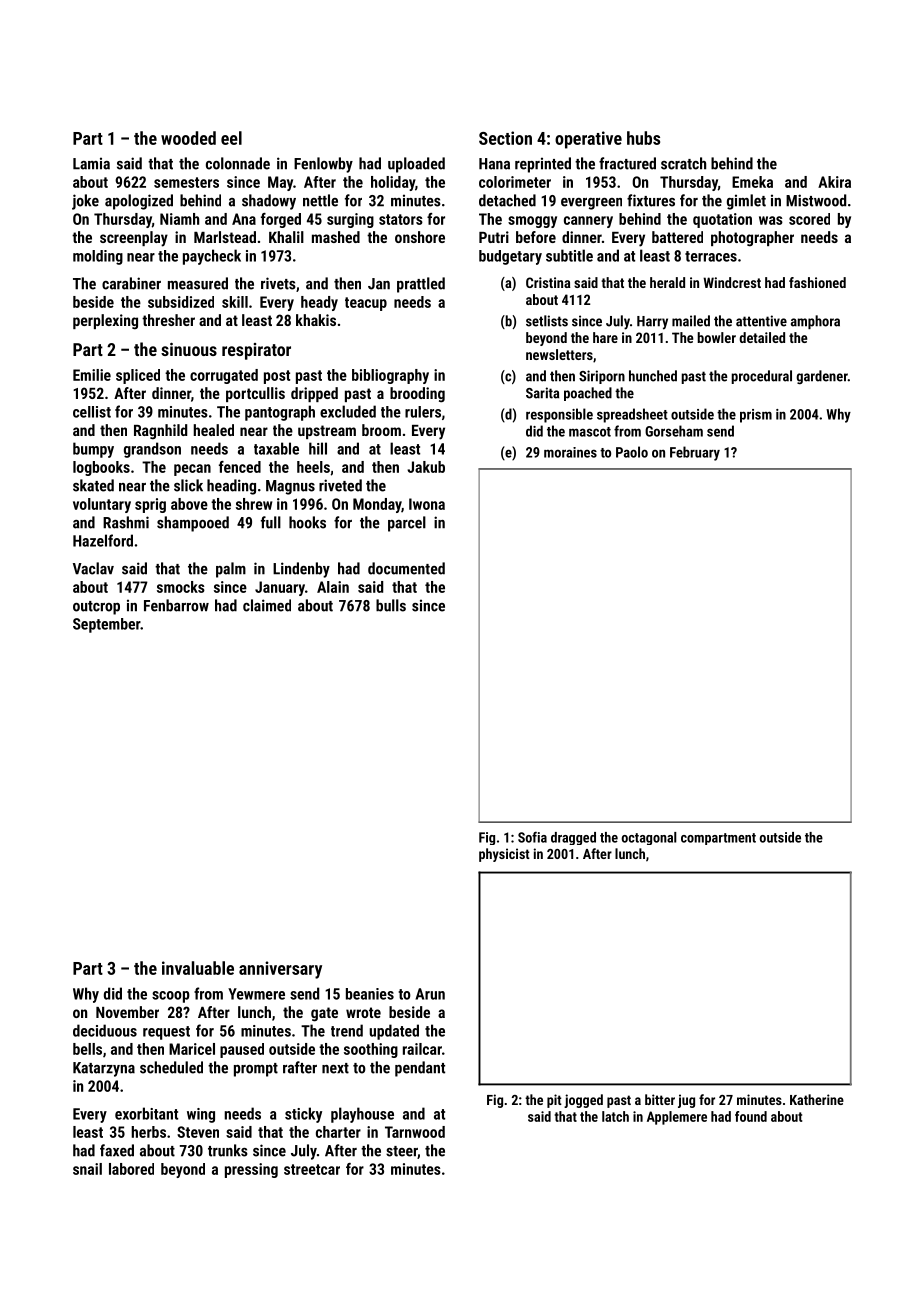 The height and width of the screenshot is (1314, 924). Describe the element at coordinates (632, 452) in the screenshot. I see `Paolo` at that location.
